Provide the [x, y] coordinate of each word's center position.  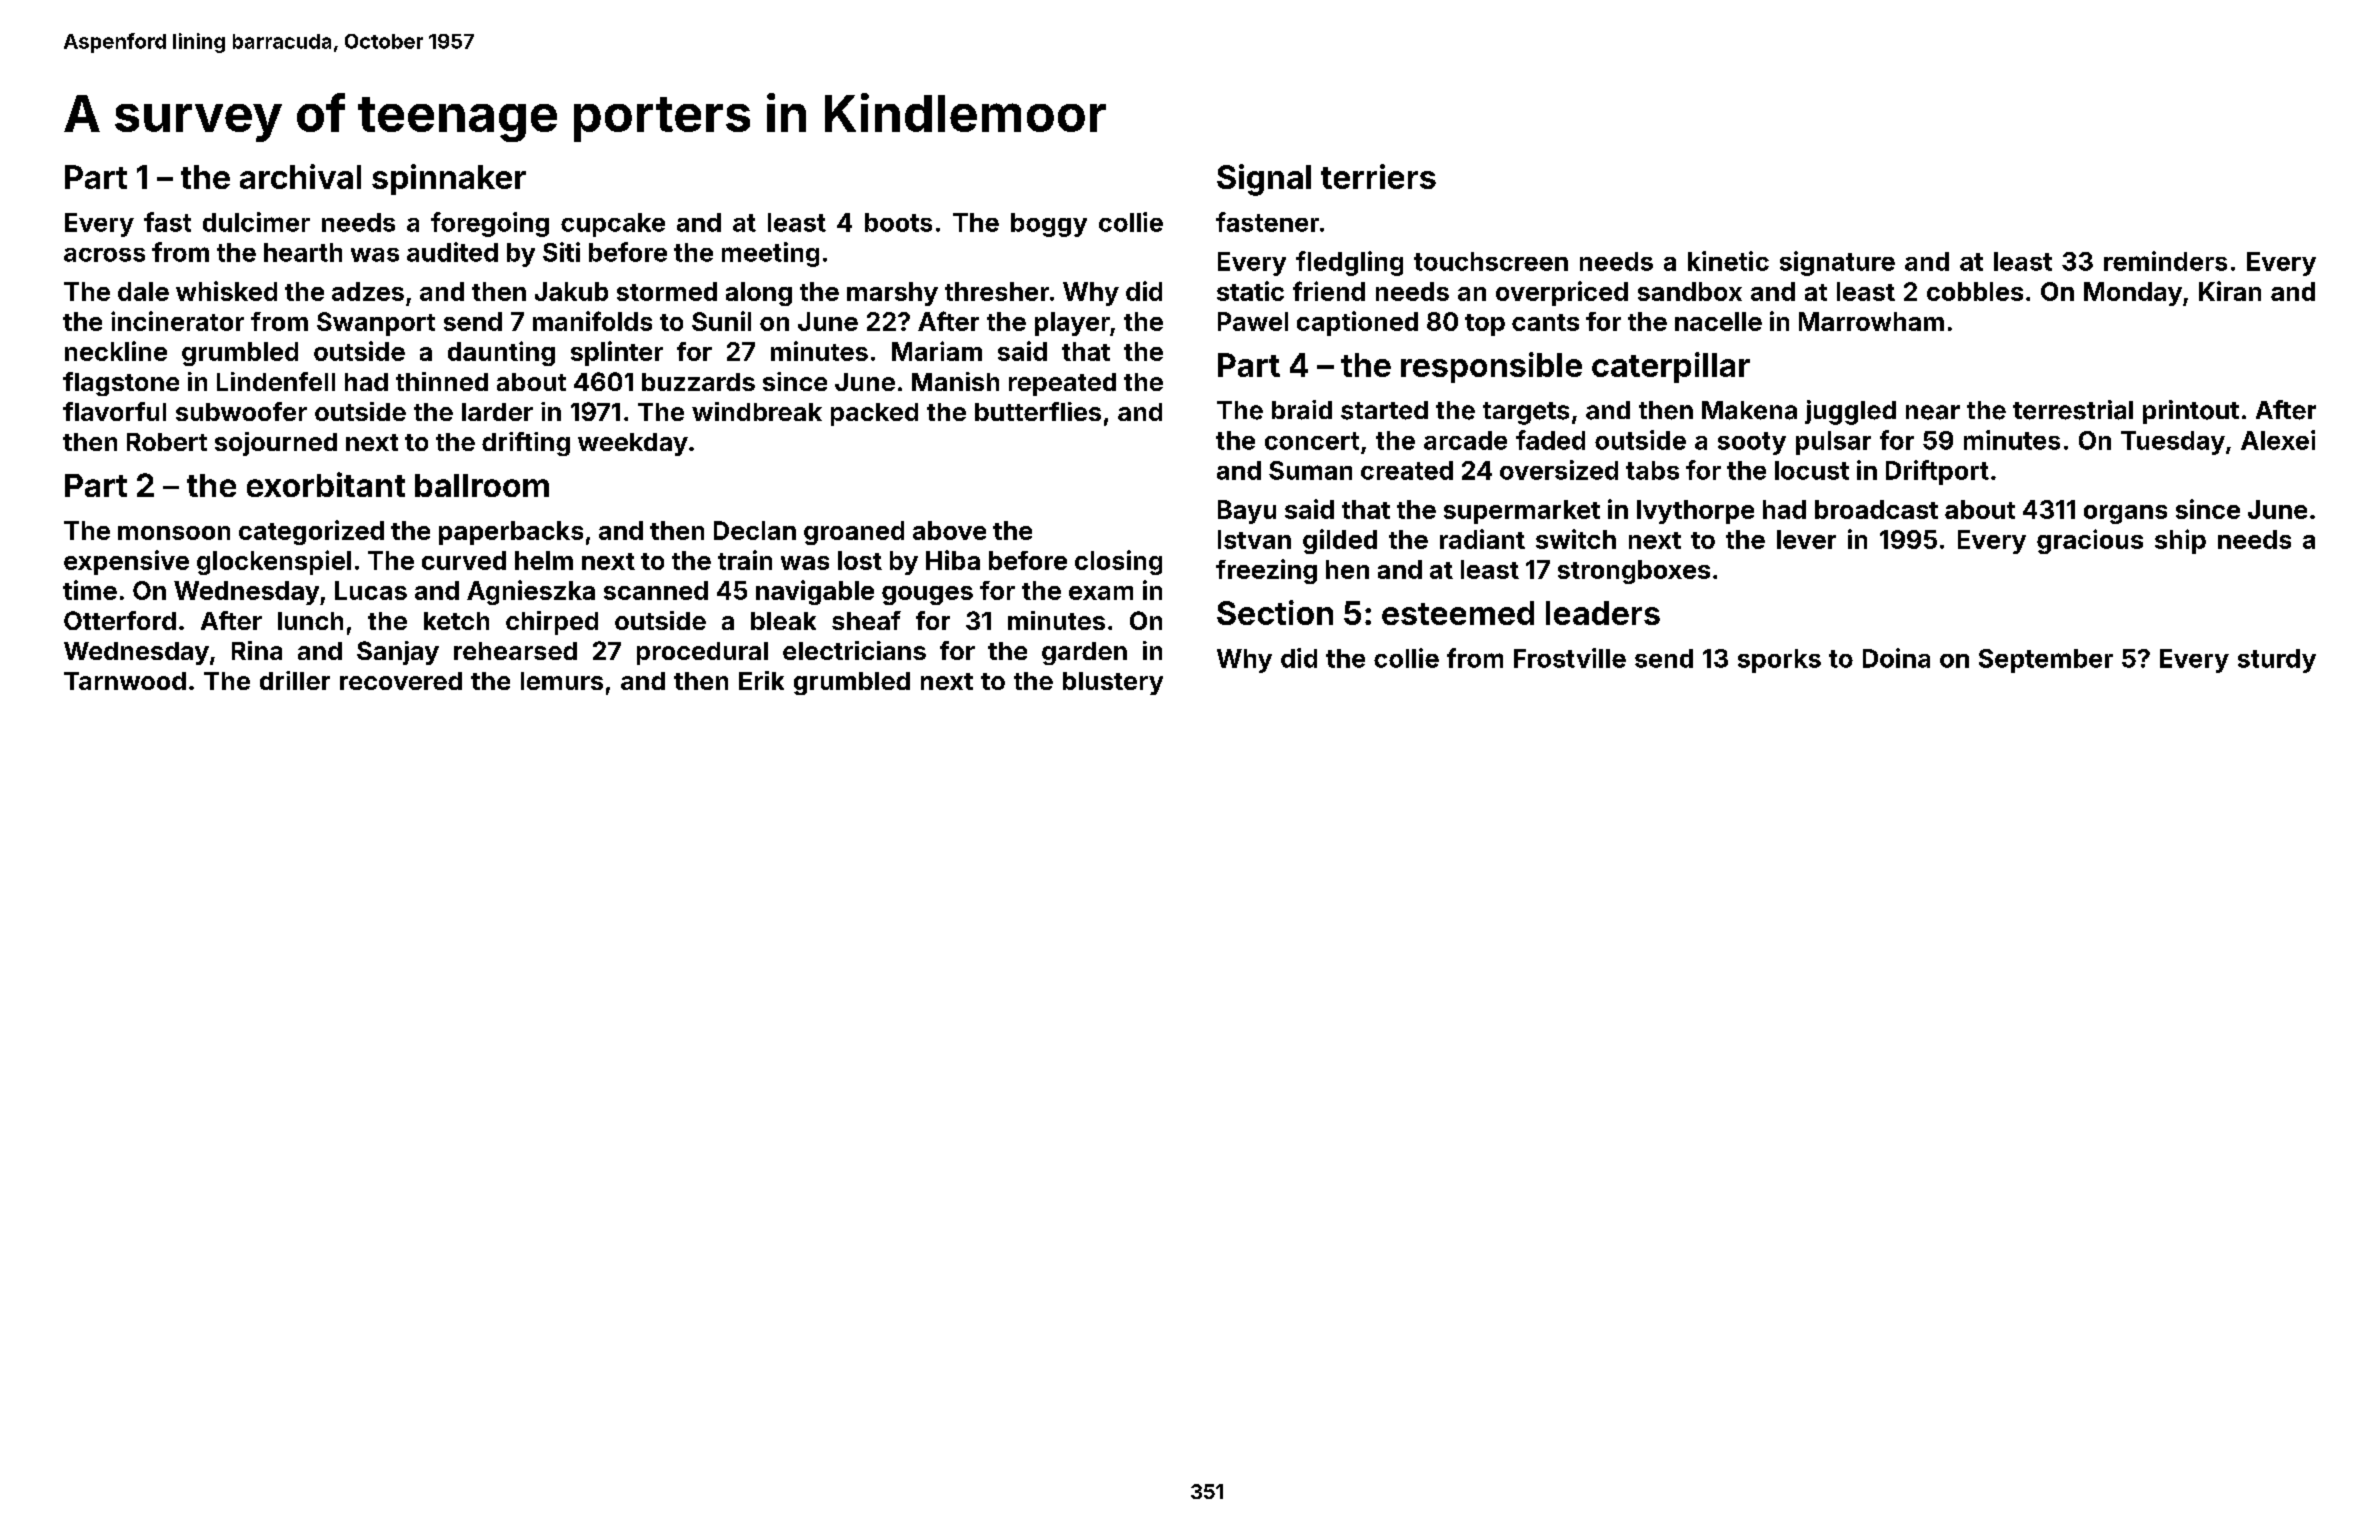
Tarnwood [125, 681]
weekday [633, 444]
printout [2191, 412]
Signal [1264, 180]
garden [1084, 653]
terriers [1378, 176]
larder [497, 412]
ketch [456, 621]
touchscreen [1491, 261]
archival [300, 176]
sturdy [2277, 661]
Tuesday [2173, 443]
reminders [2165, 261]
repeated [1062, 384]
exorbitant [326, 484]
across [104, 255]
